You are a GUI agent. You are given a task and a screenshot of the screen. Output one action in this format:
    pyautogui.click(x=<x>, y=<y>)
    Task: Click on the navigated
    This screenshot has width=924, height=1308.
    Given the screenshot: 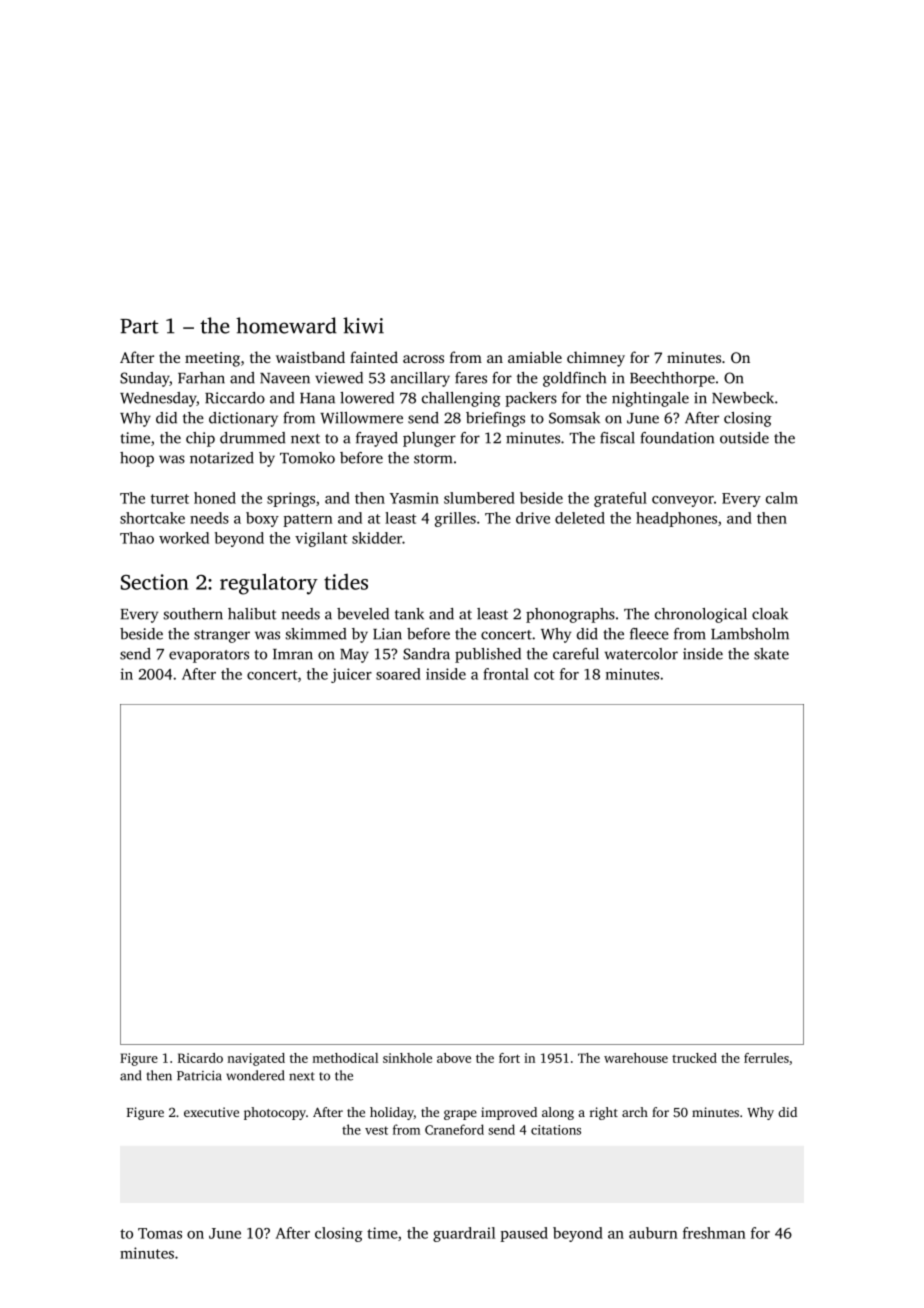 What is the action you would take?
    pyautogui.click(x=256, y=1059)
